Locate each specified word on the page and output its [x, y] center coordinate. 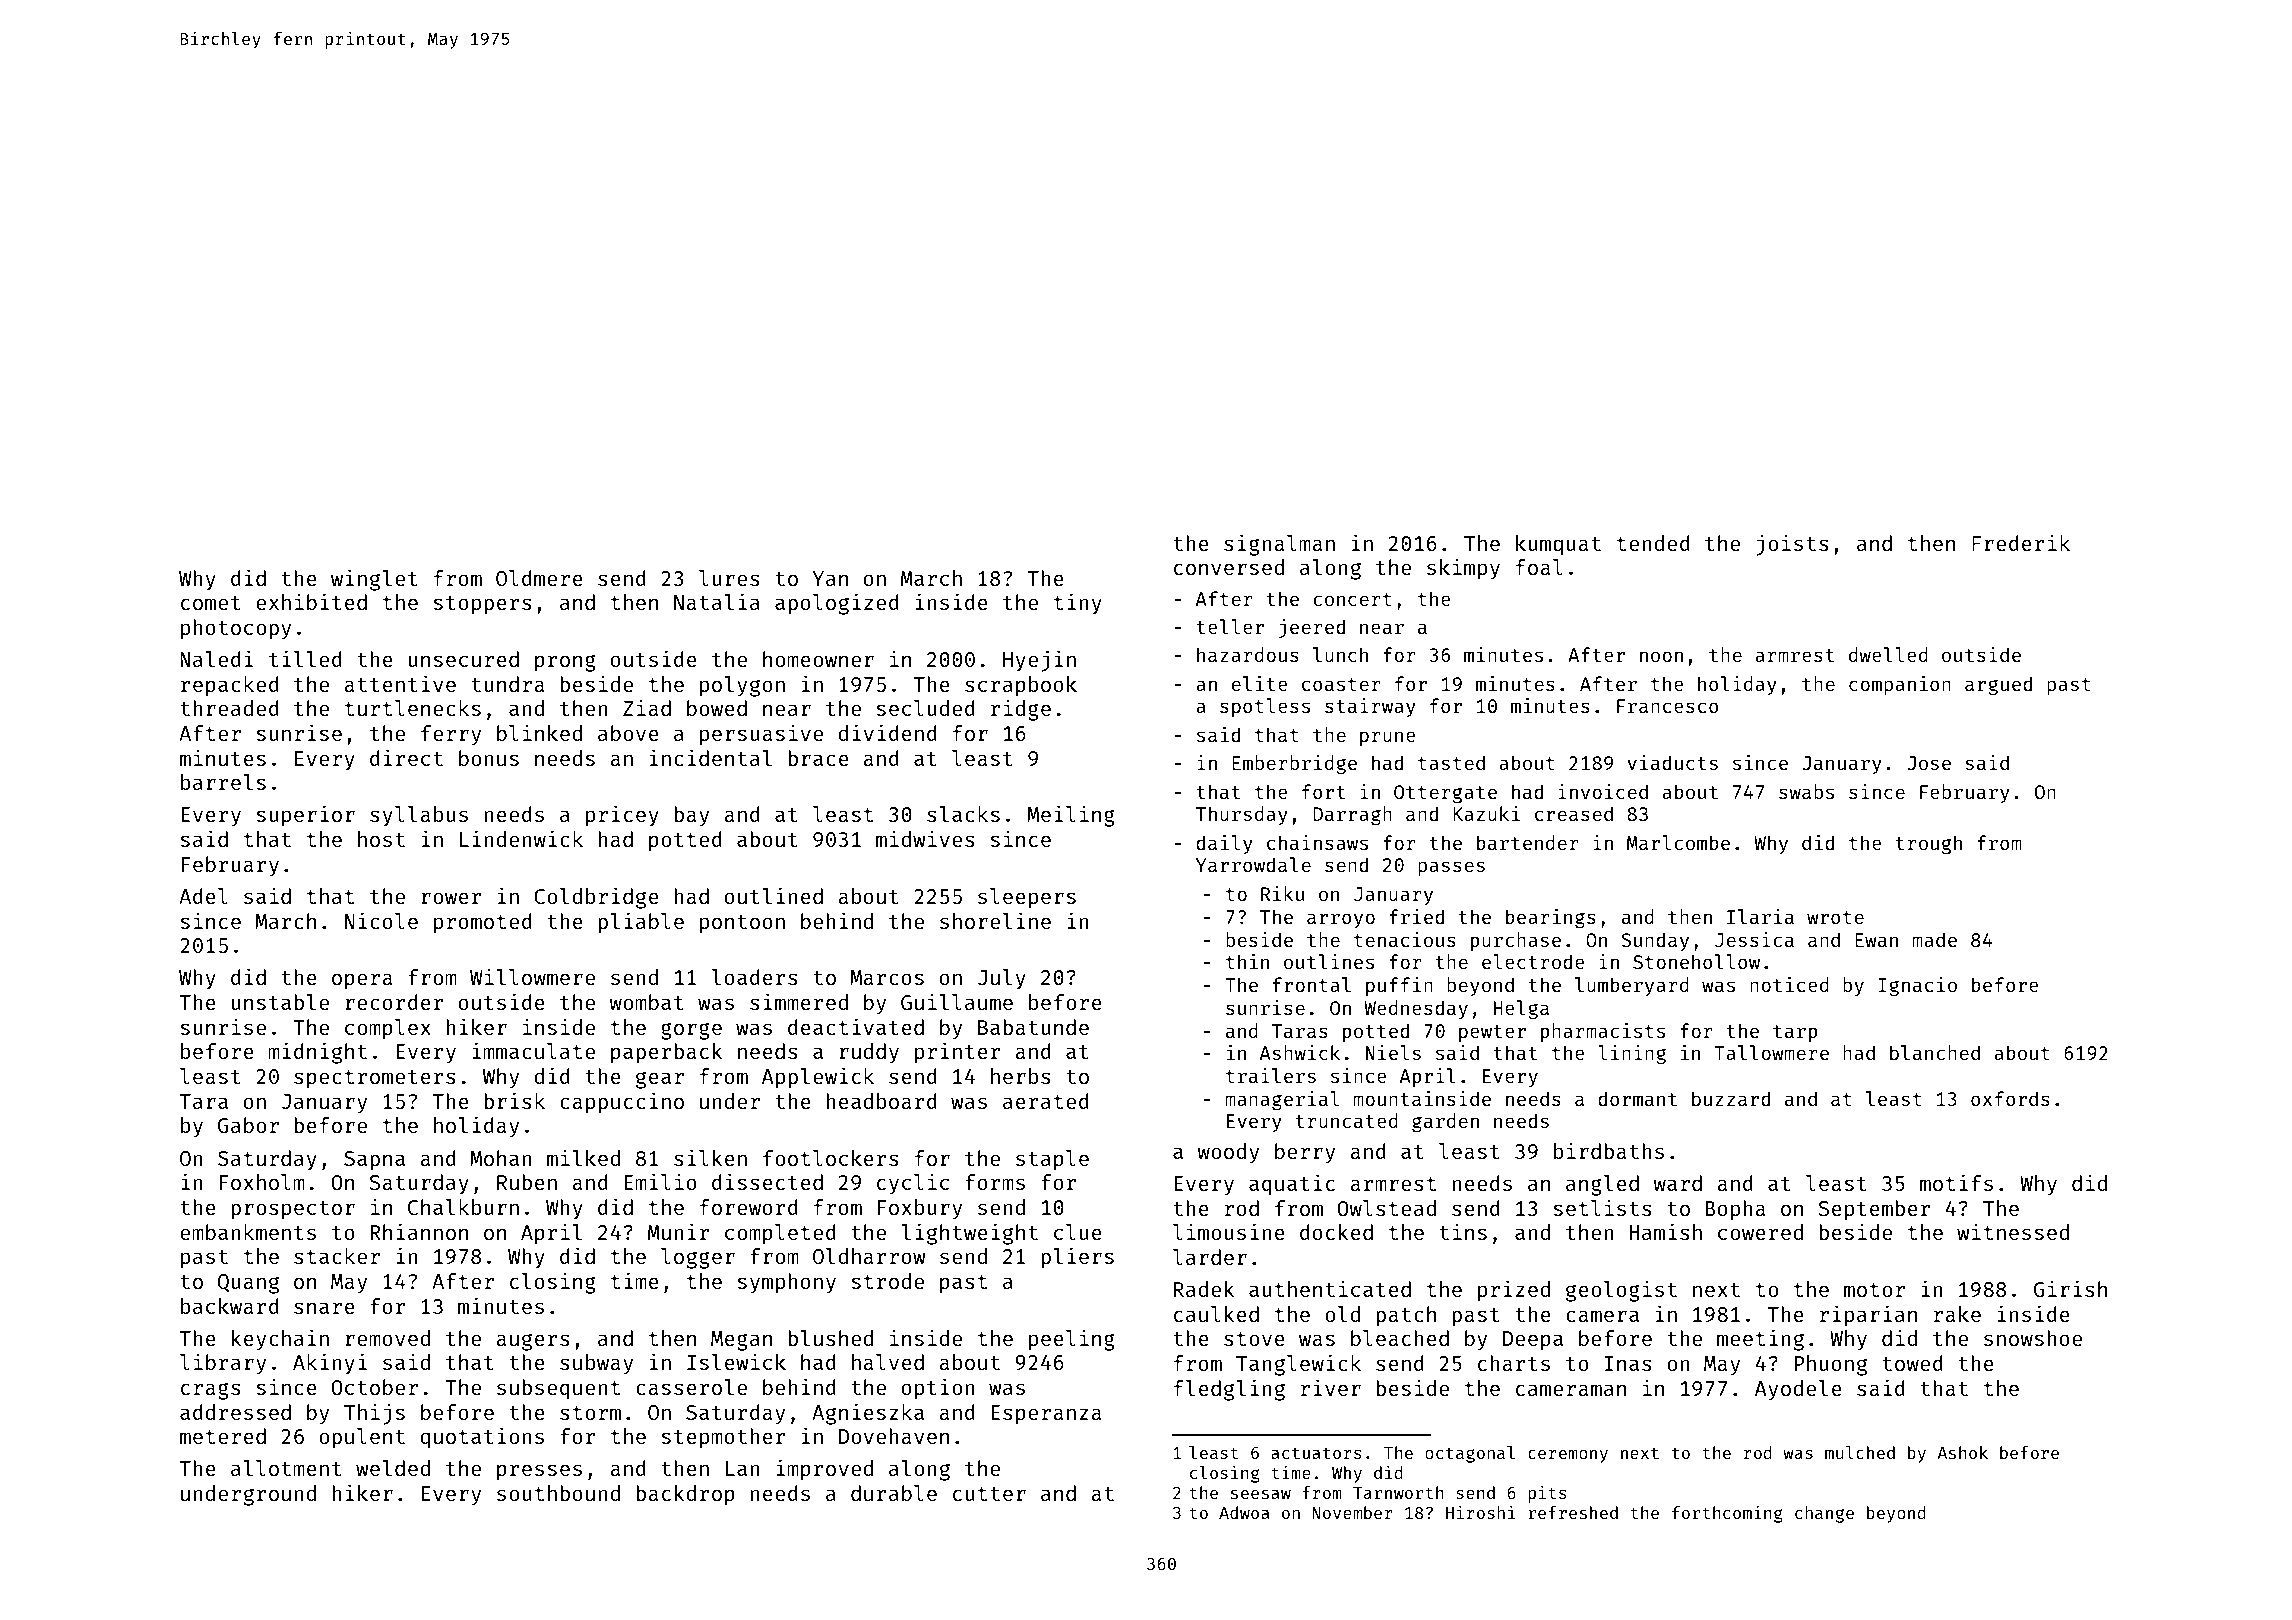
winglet [374, 580]
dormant [1637, 1098]
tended [1653, 543]
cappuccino [622, 1103]
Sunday [1655, 941]
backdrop [685, 1495]
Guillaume [957, 1001]
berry [1305, 1153]
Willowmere [532, 976]
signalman [1279, 545]
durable [894, 1493]
